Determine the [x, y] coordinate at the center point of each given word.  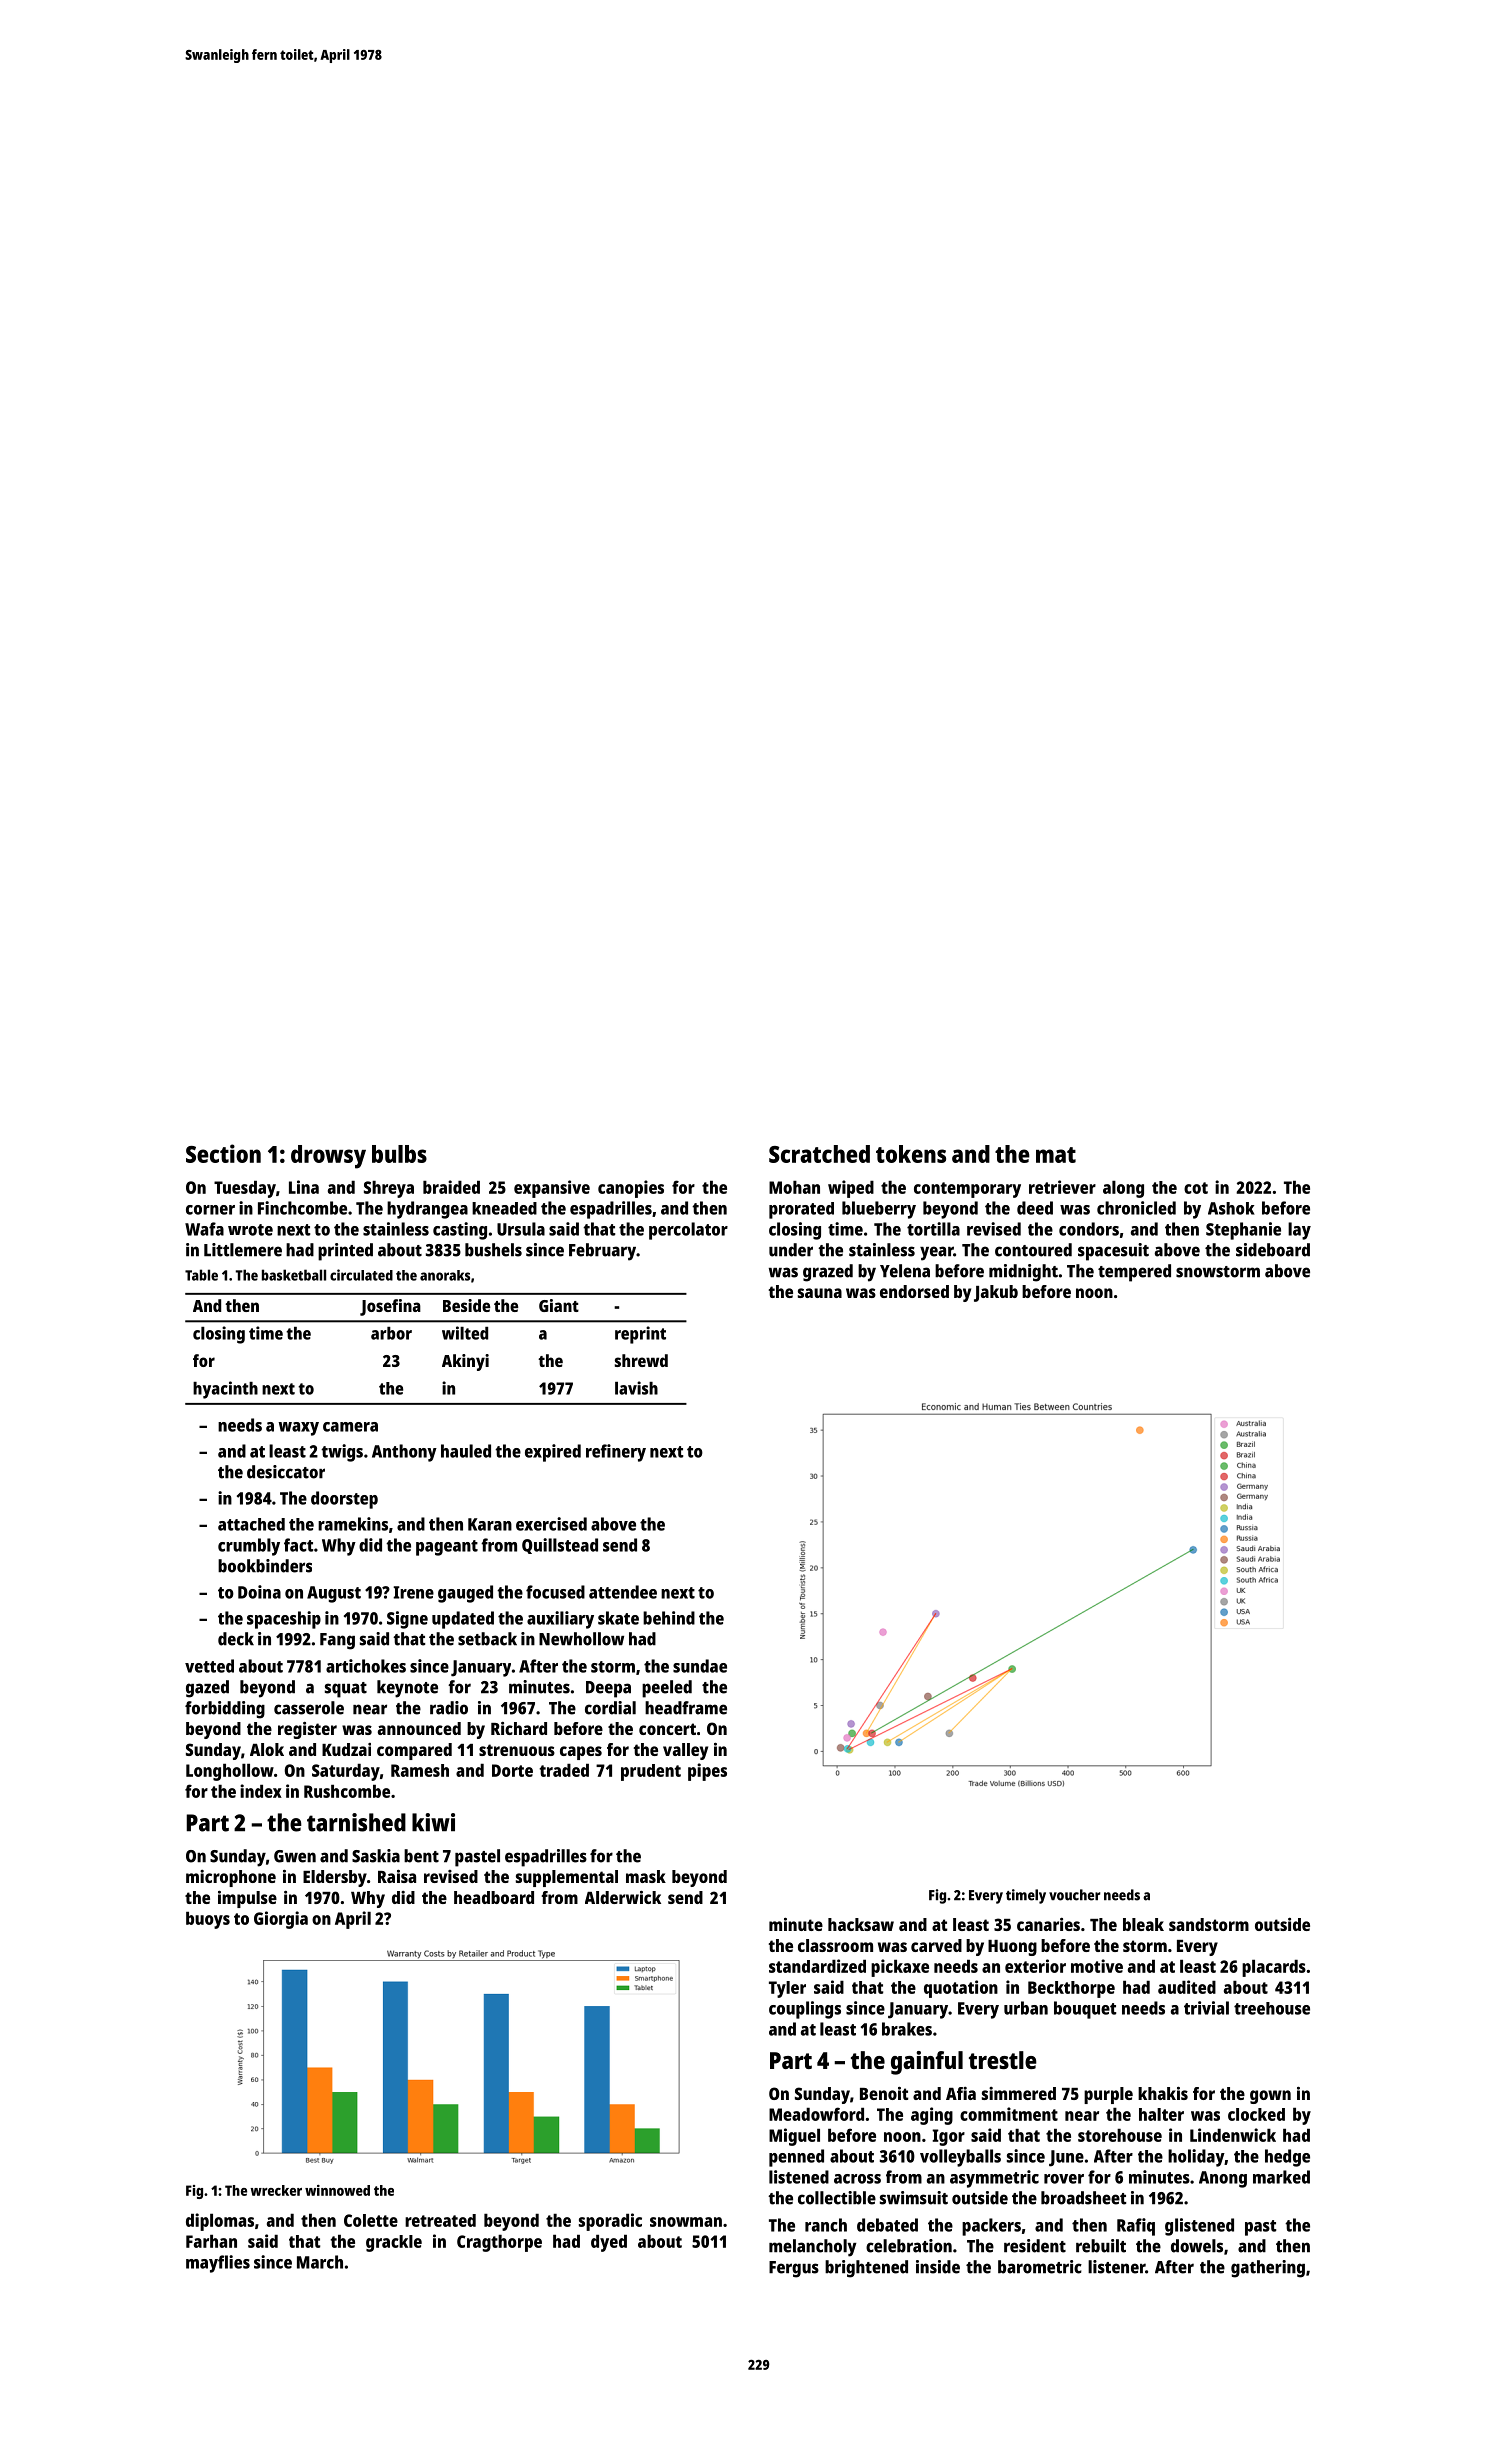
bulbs [399, 1154]
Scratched [819, 1154]
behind [669, 1618]
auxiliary [560, 1620]
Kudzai [346, 1749]
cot [1196, 1188]
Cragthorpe [499, 2243]
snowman [686, 2222]
